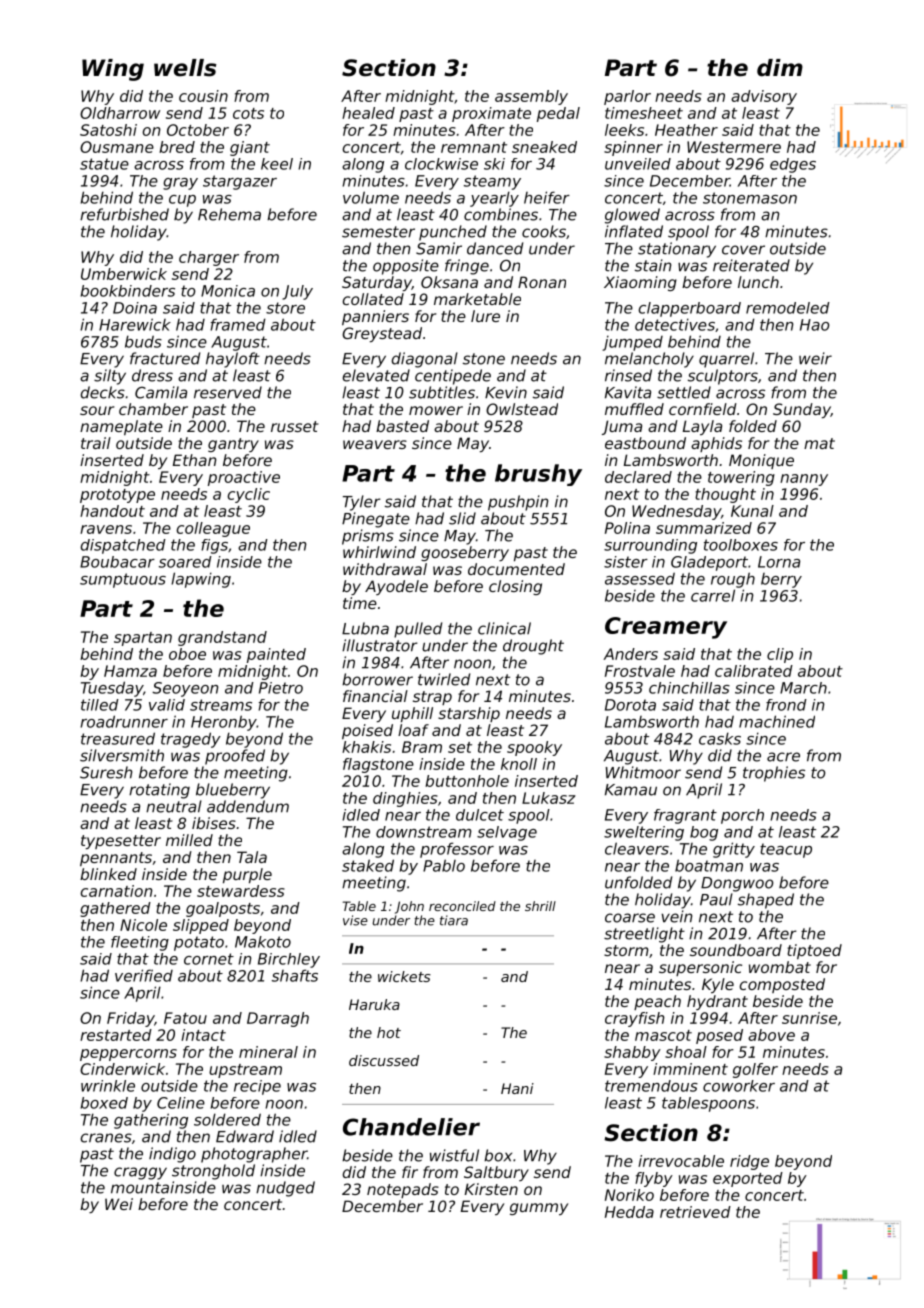  What do you see at coordinates (675, 324) in the document?
I see `detectives` at bounding box center [675, 324].
